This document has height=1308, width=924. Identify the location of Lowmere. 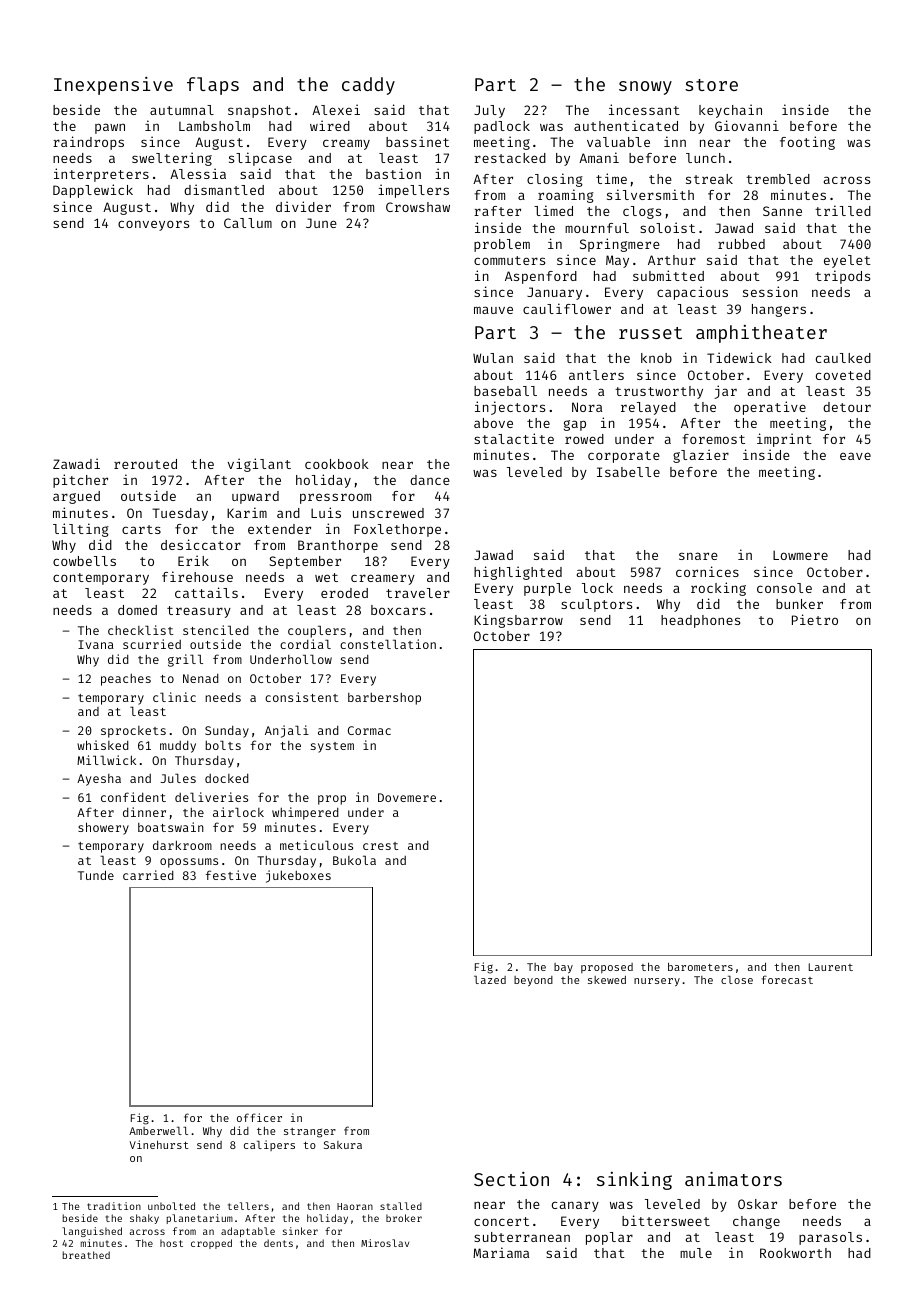
(800, 555).
